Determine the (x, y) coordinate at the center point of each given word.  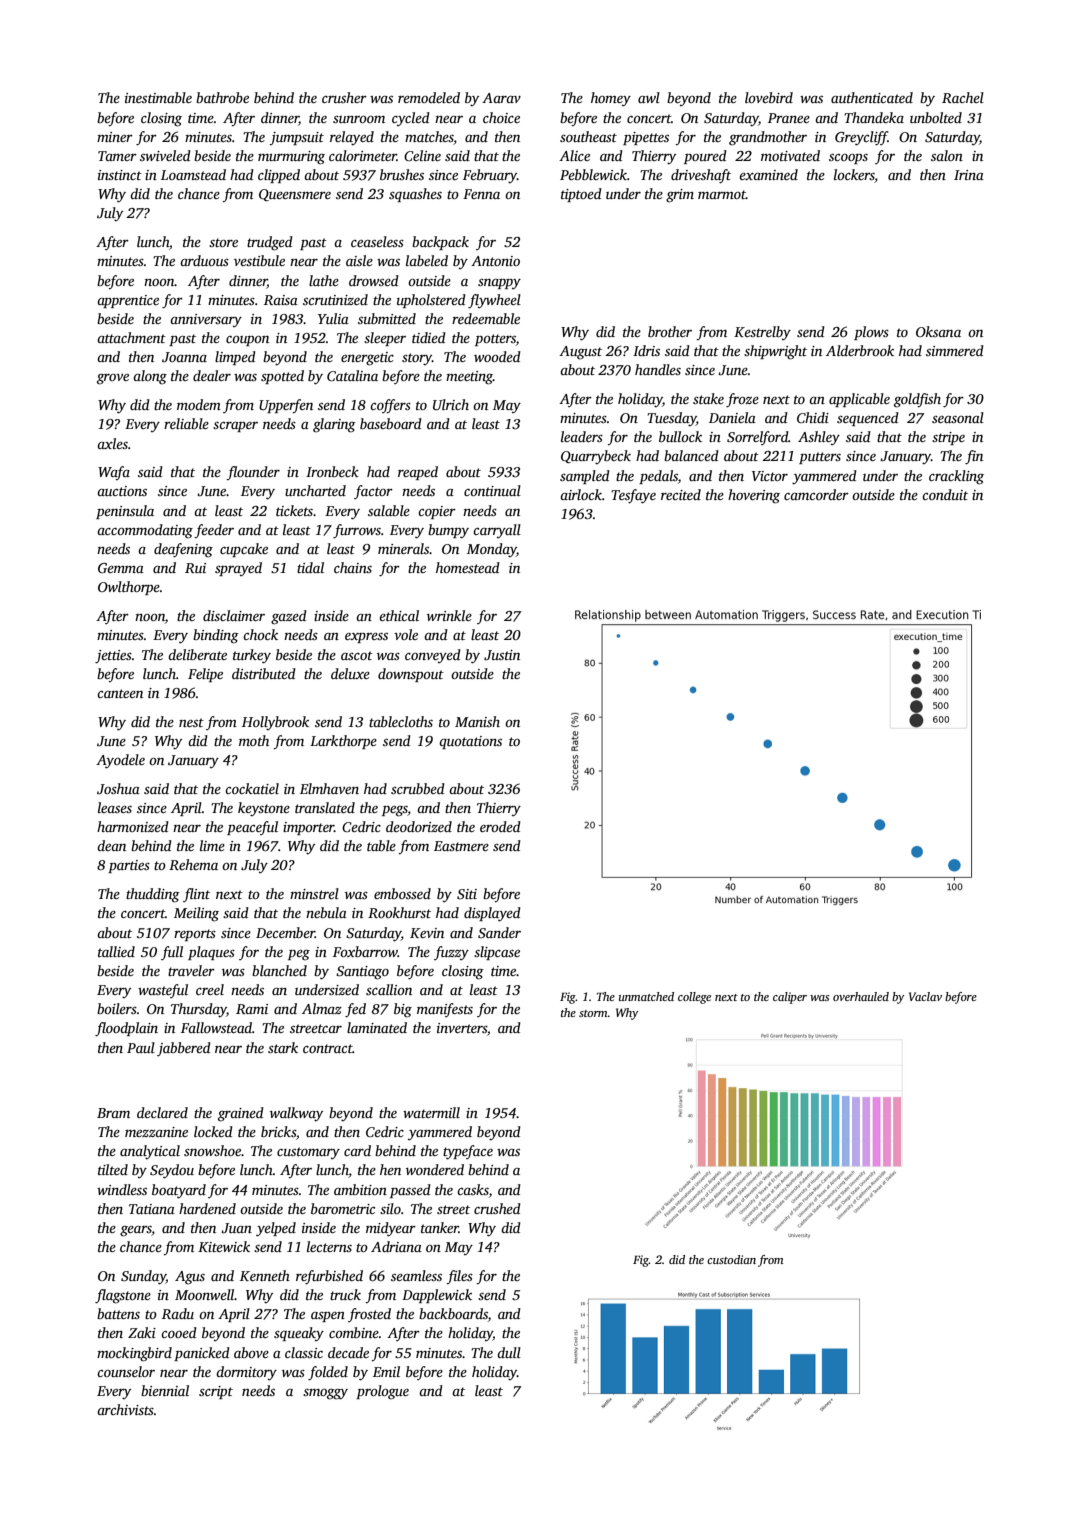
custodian (731, 1259)
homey (611, 99)
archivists (125, 1409)
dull (509, 1352)
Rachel (963, 97)
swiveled (165, 155)
